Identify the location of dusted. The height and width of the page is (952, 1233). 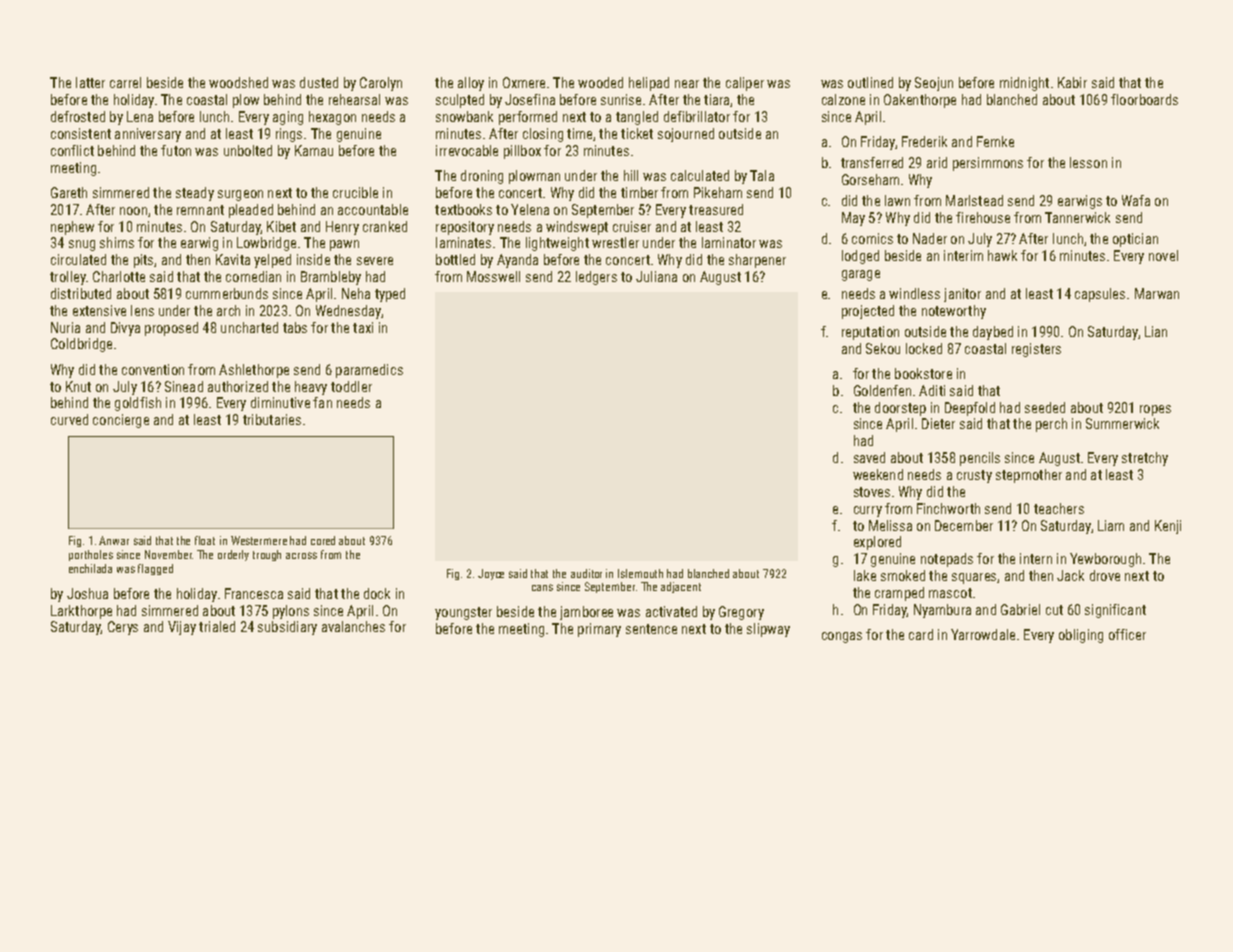
(319, 82).
